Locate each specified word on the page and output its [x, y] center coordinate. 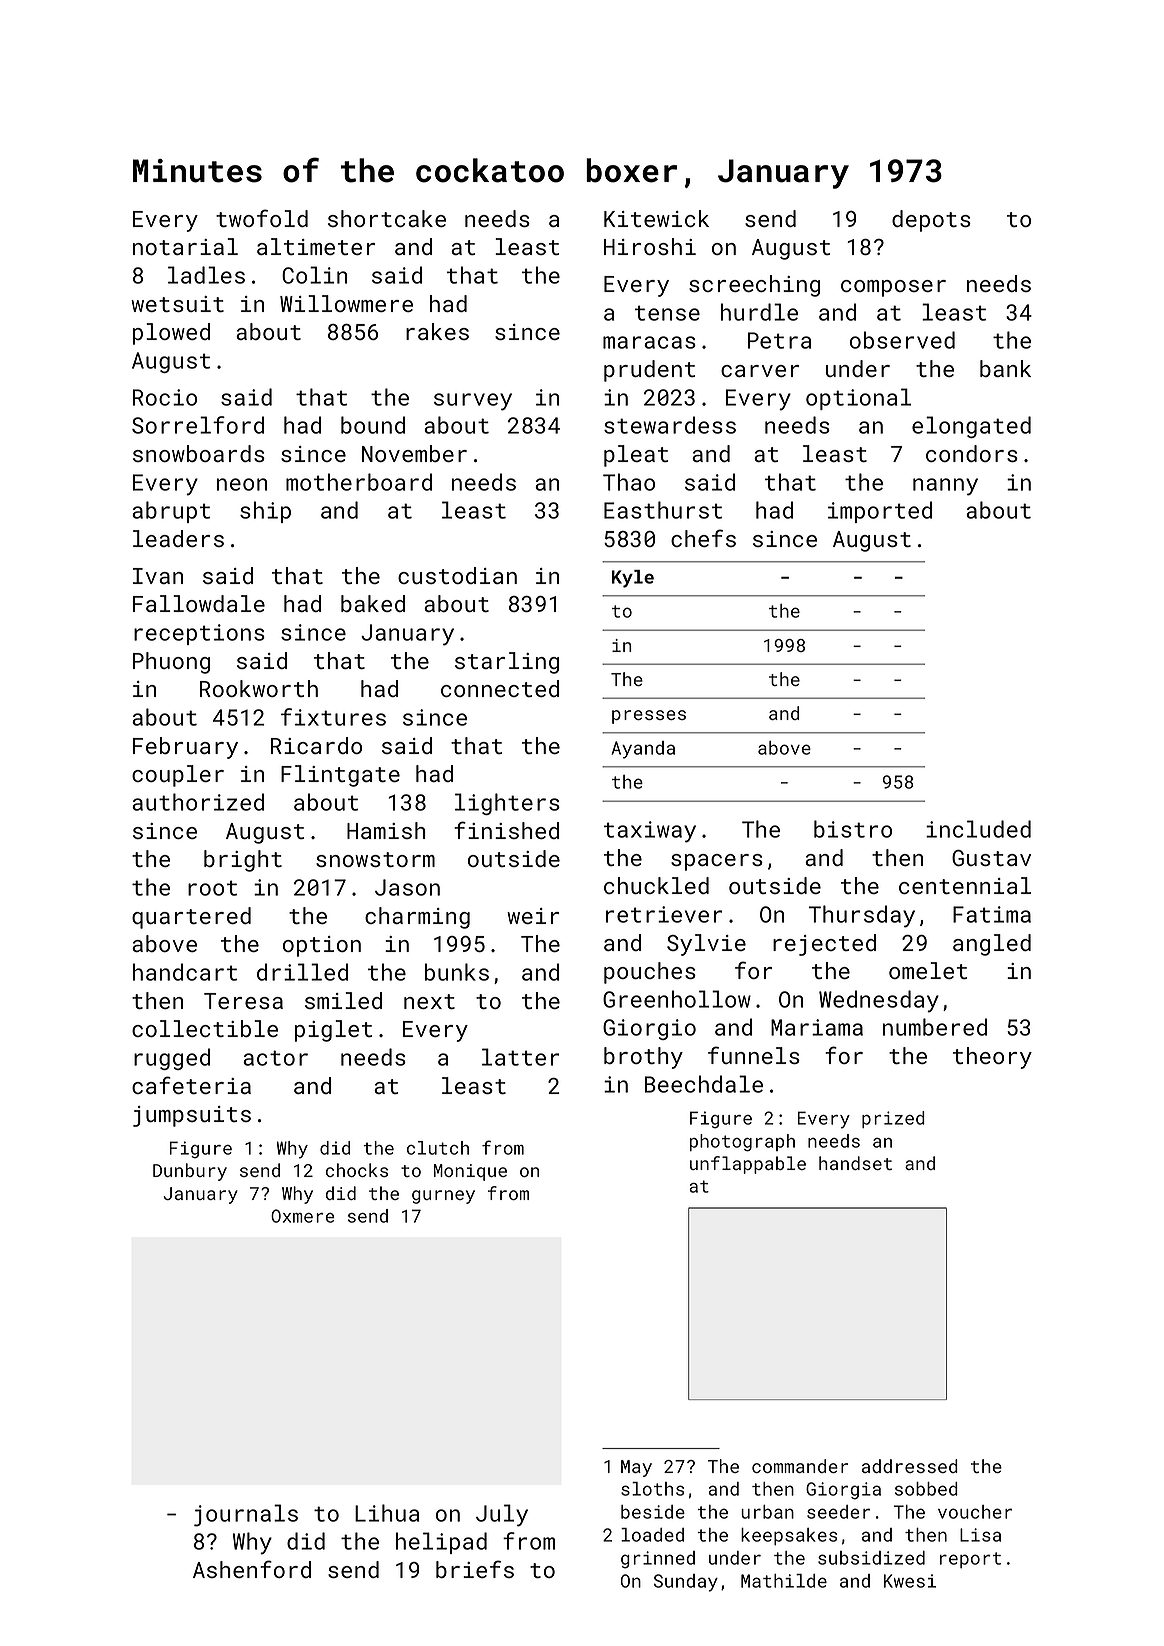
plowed [171, 334]
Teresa [243, 1001]
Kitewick [656, 218]
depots [931, 221]
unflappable [748, 1165]
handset [855, 1163]
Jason [407, 887]
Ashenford [252, 1569]
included [978, 829]
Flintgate [340, 776]
